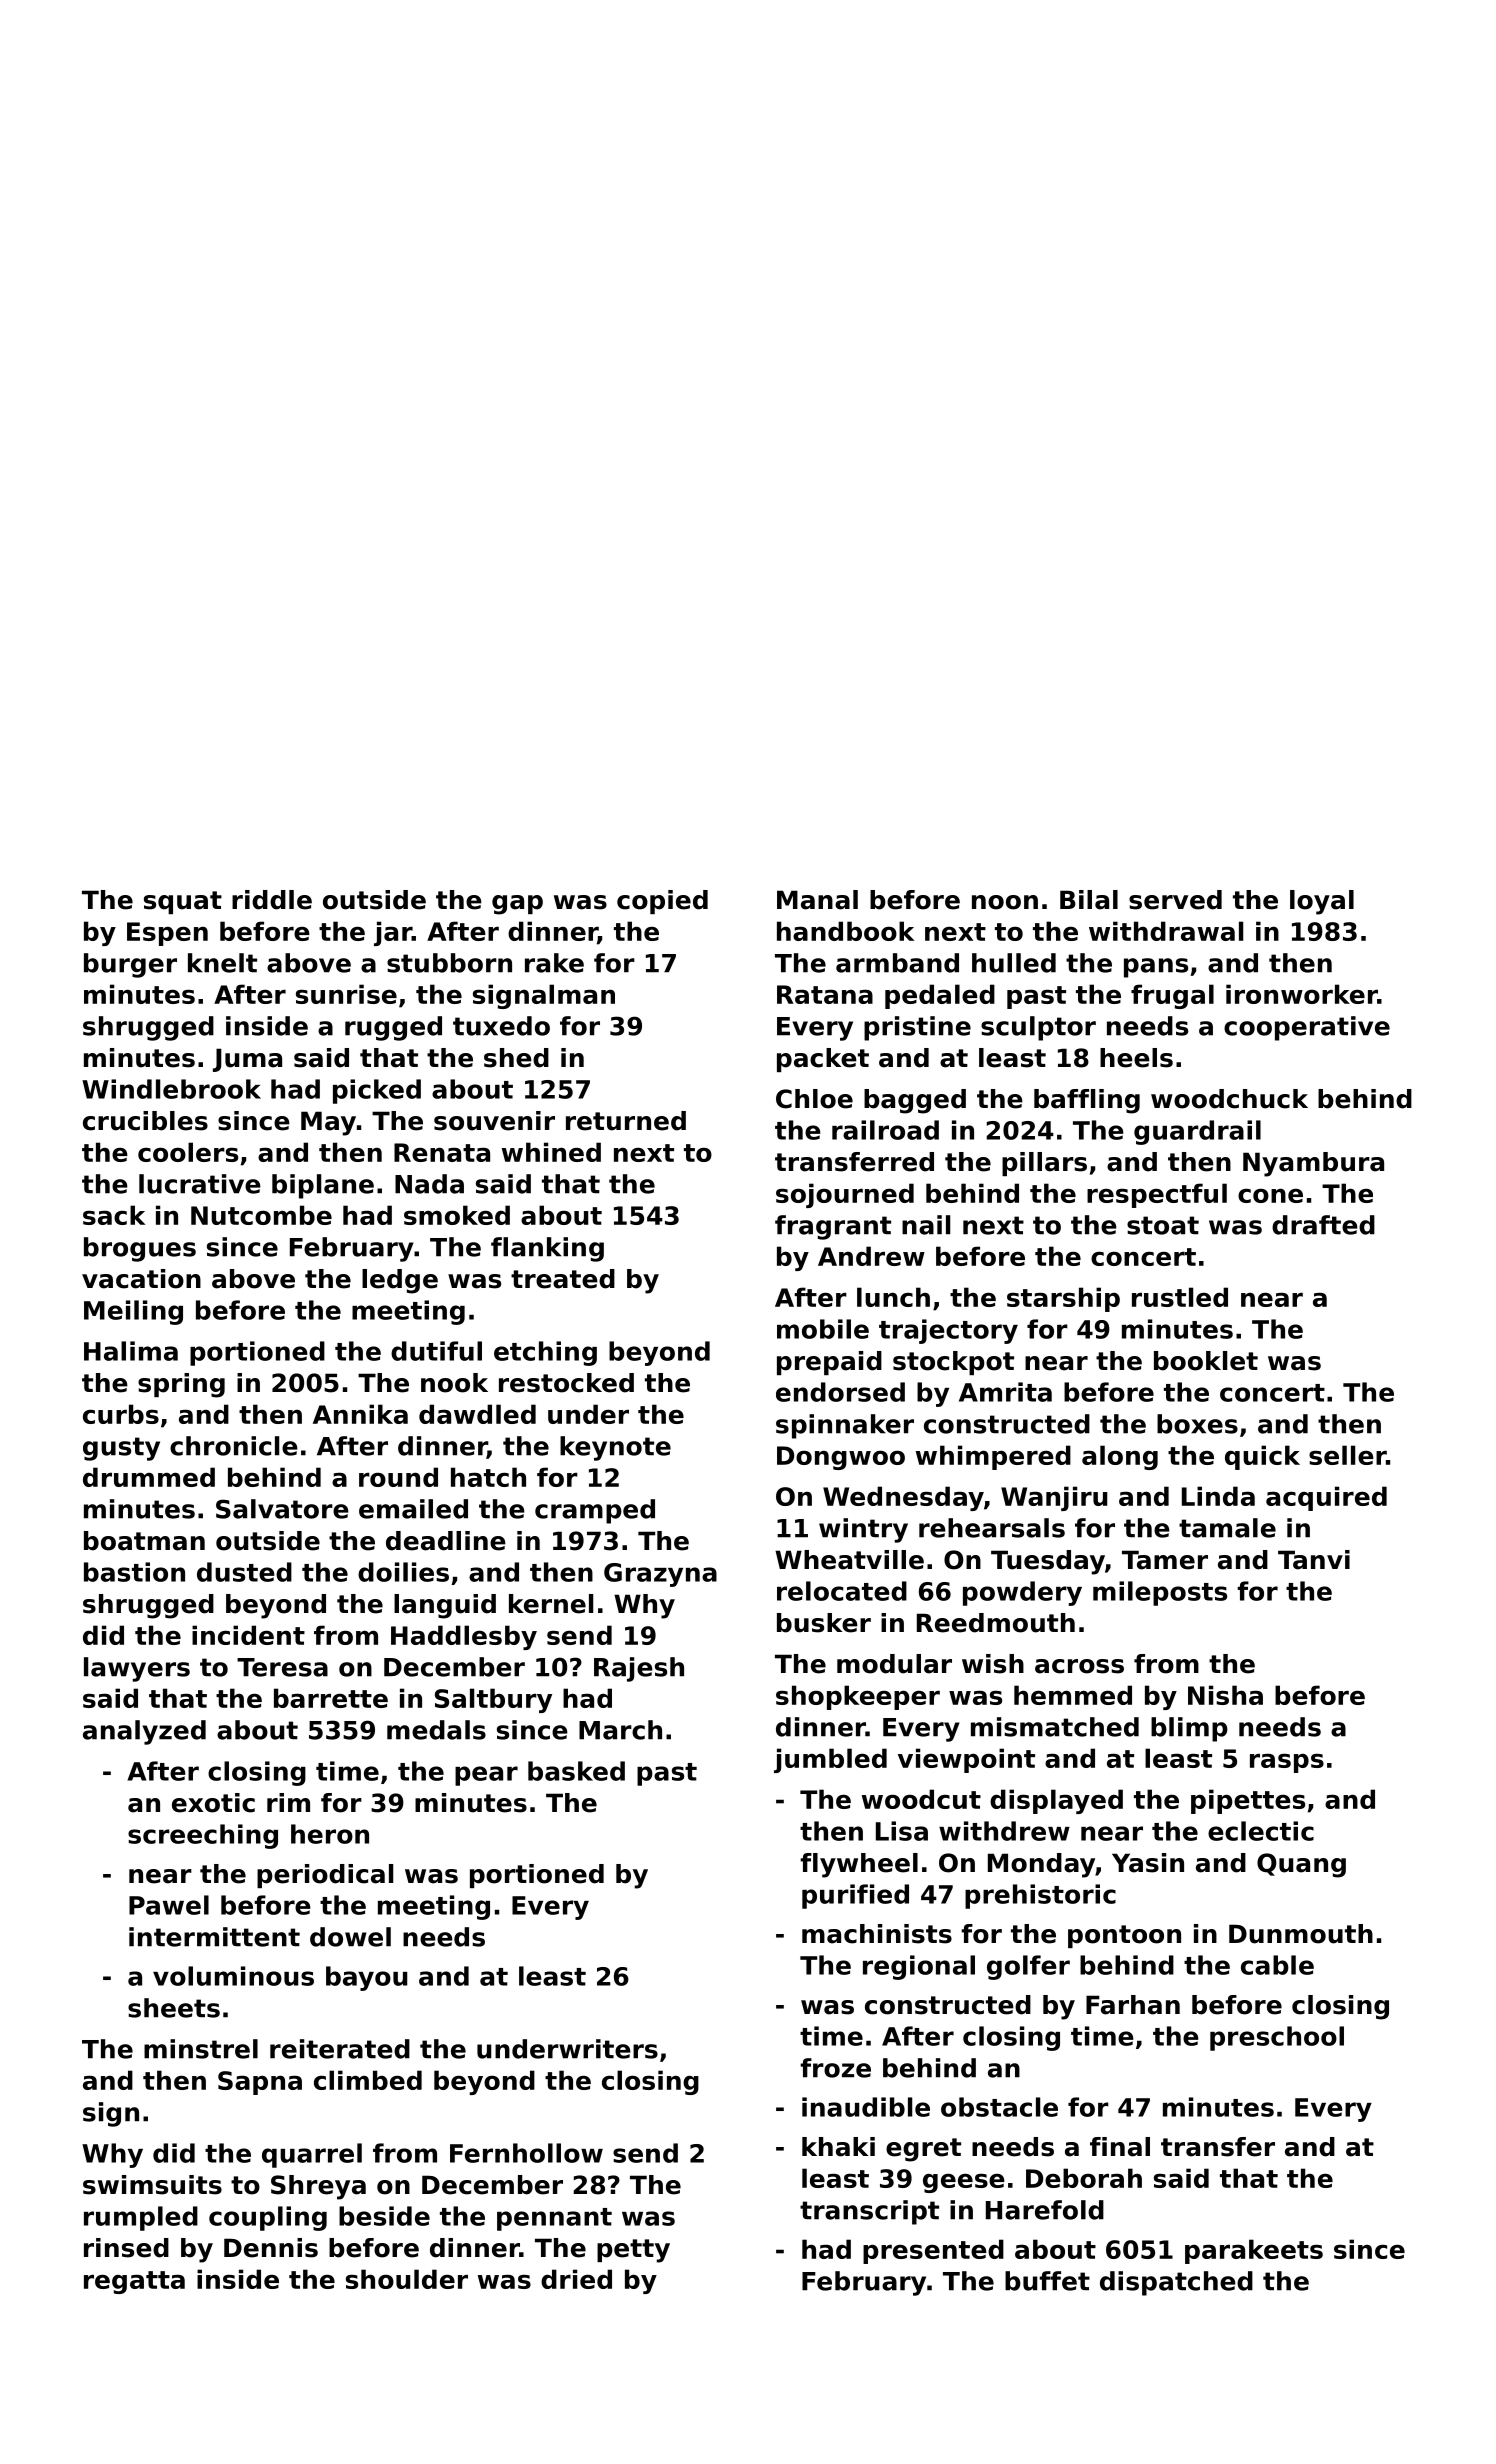 This document has height=2464, width=1496. What do you see at coordinates (1175, 900) in the document?
I see `served` at bounding box center [1175, 900].
